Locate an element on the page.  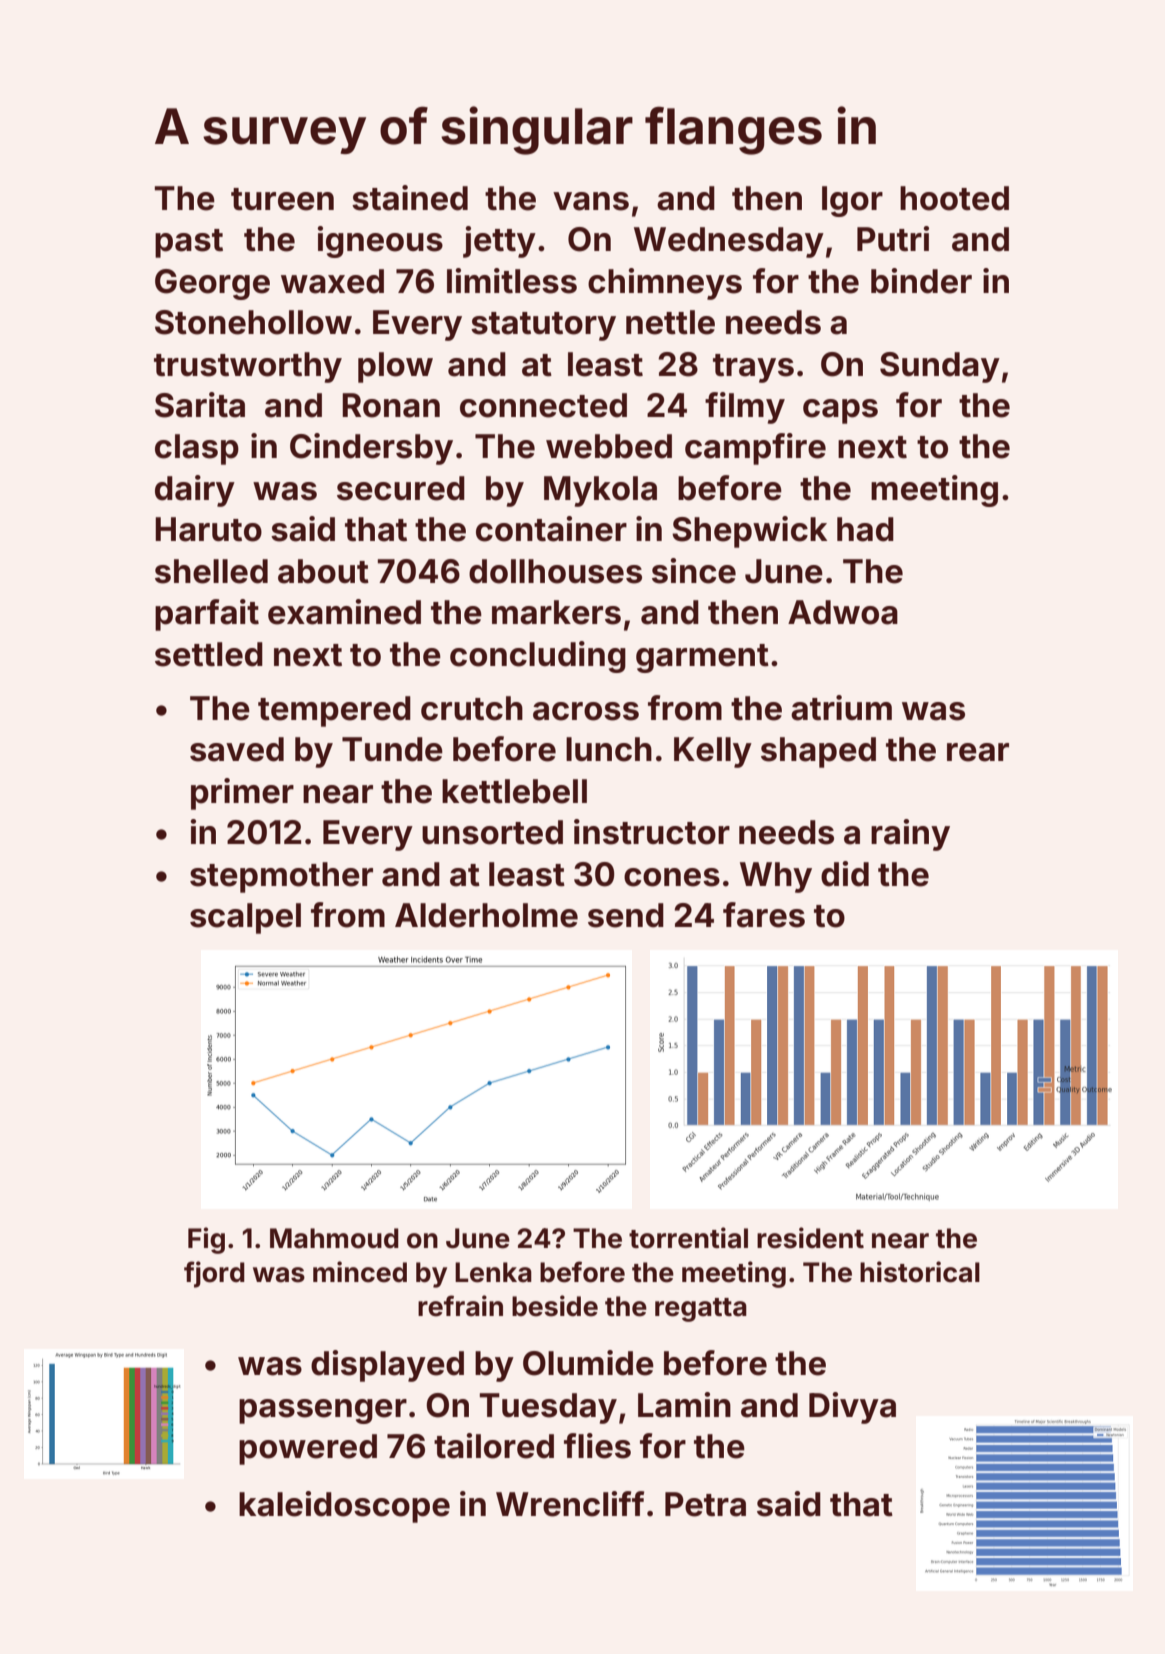
tureen is located at coordinates (282, 199).
